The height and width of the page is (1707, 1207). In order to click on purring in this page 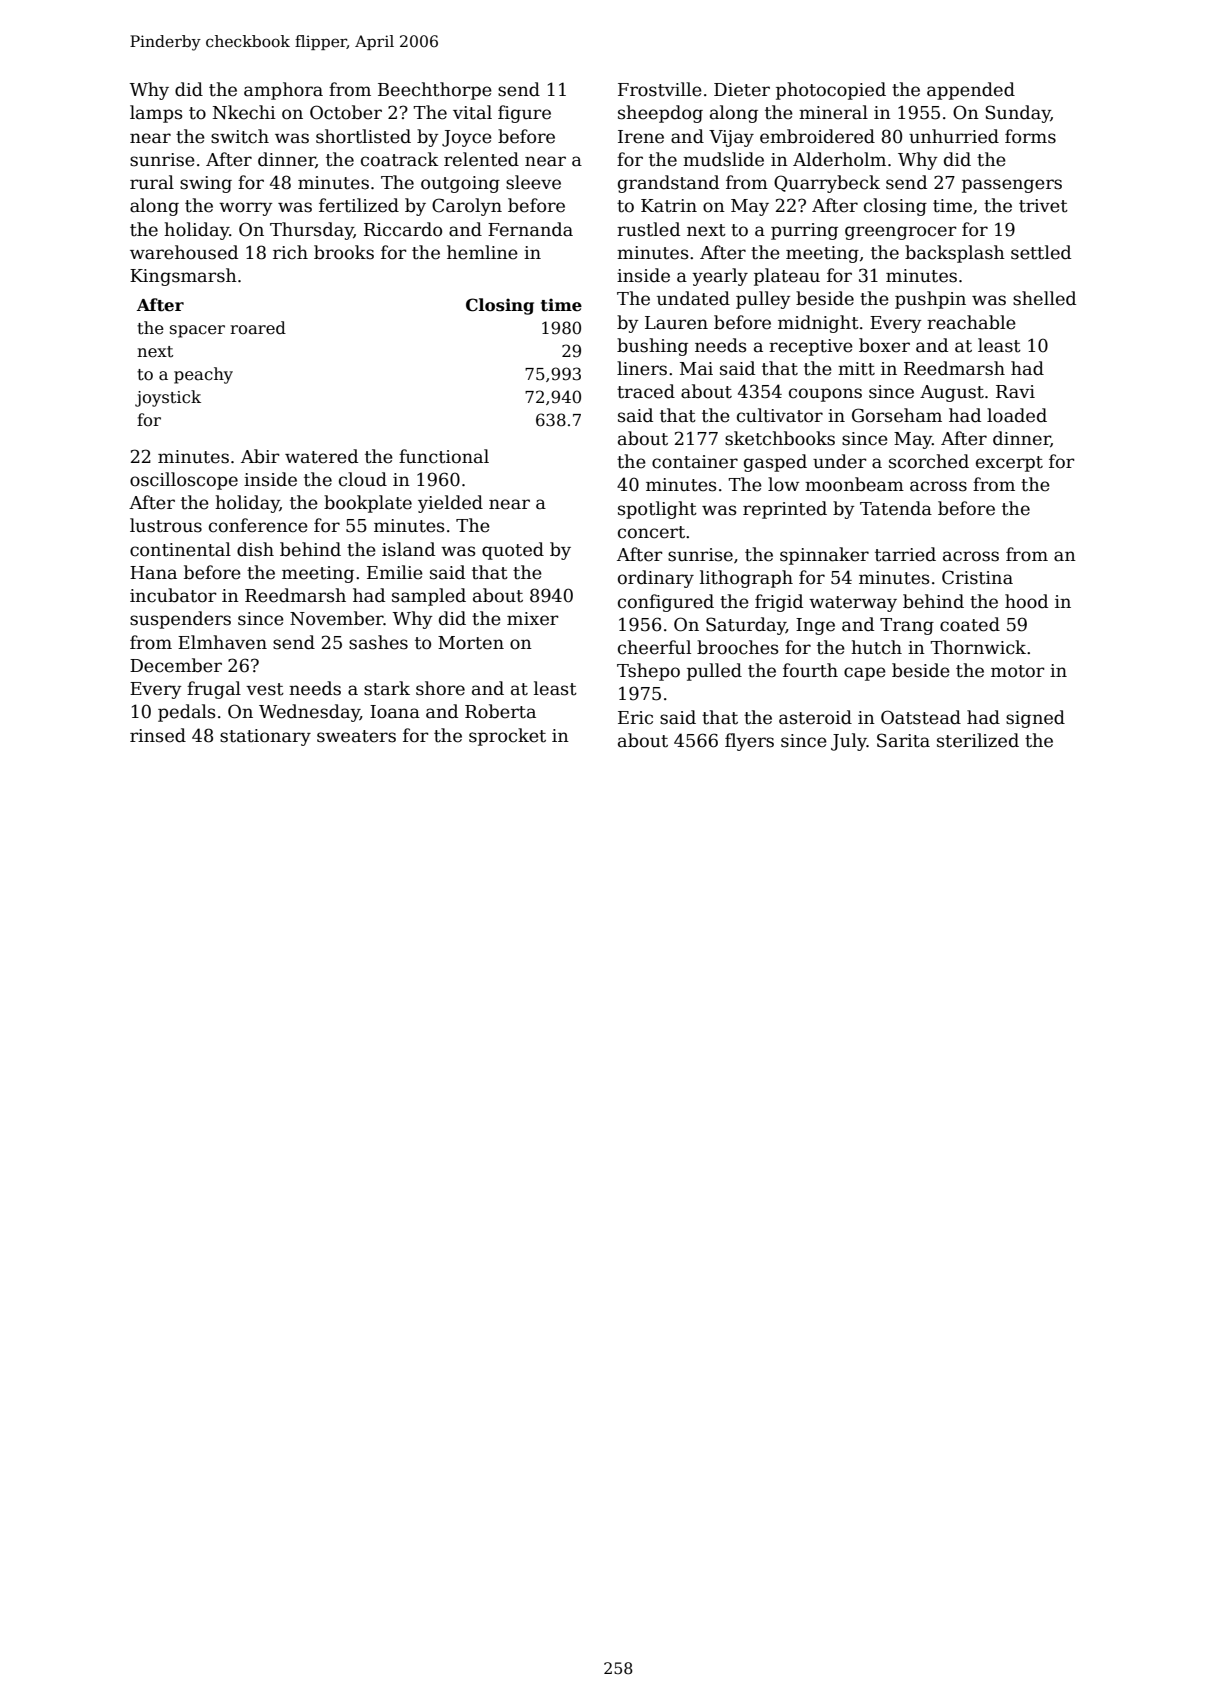, I will do `click(804, 231)`.
